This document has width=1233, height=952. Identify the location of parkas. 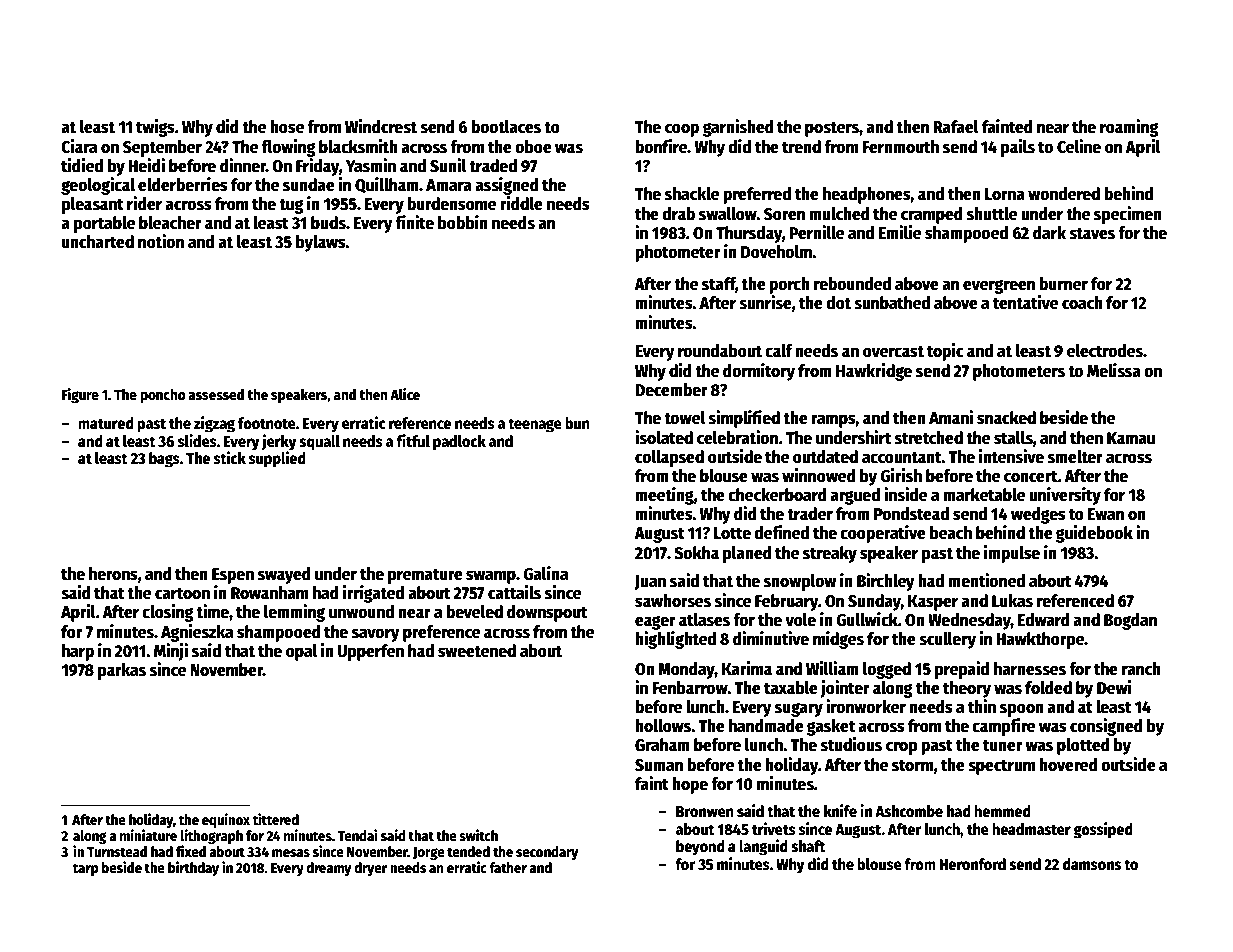
(122, 671).
